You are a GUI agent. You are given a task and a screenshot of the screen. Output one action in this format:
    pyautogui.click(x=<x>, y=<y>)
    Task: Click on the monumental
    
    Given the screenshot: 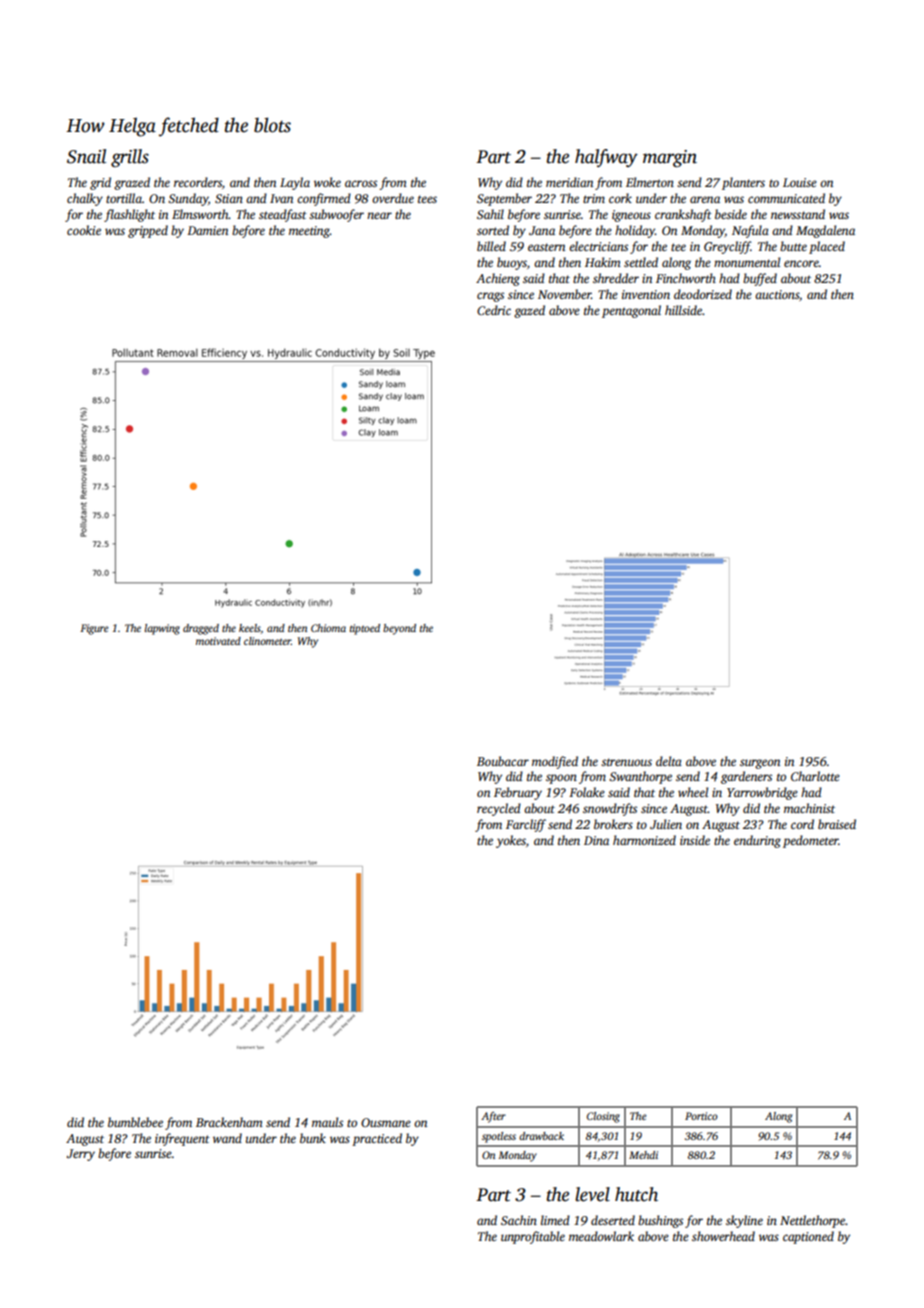 What is the action you would take?
    pyautogui.click(x=747, y=262)
